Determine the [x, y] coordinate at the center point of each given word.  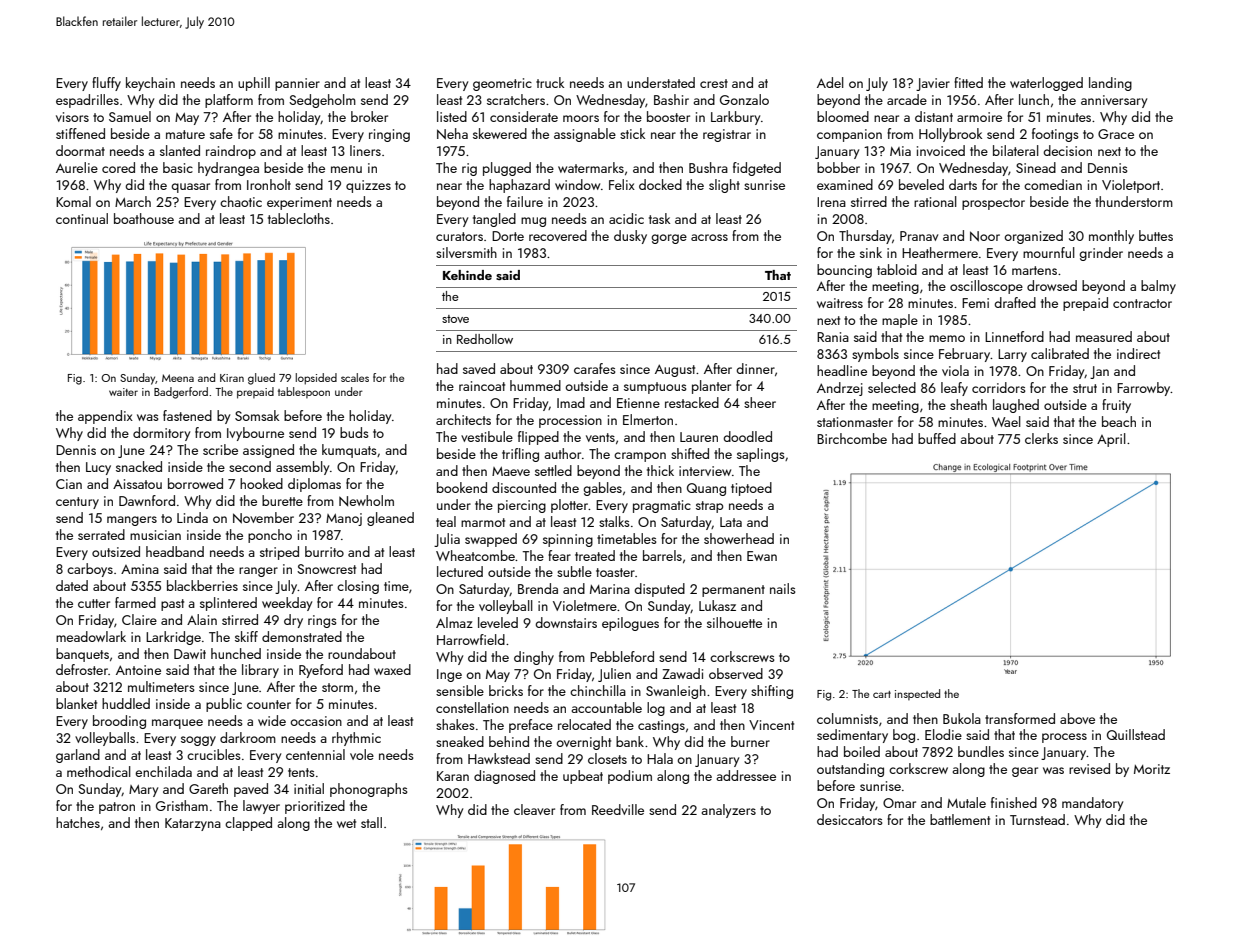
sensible [460, 690]
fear [559, 555]
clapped [248, 824]
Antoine [138, 670]
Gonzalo [744, 99]
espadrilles [87, 101]
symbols [875, 355]
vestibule [487, 436]
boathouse [144, 218]
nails [783, 588]
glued [261, 379]
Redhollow [485, 339]
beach [1119, 421]
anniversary [1114, 101]
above [1077, 718]
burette [282, 500]
